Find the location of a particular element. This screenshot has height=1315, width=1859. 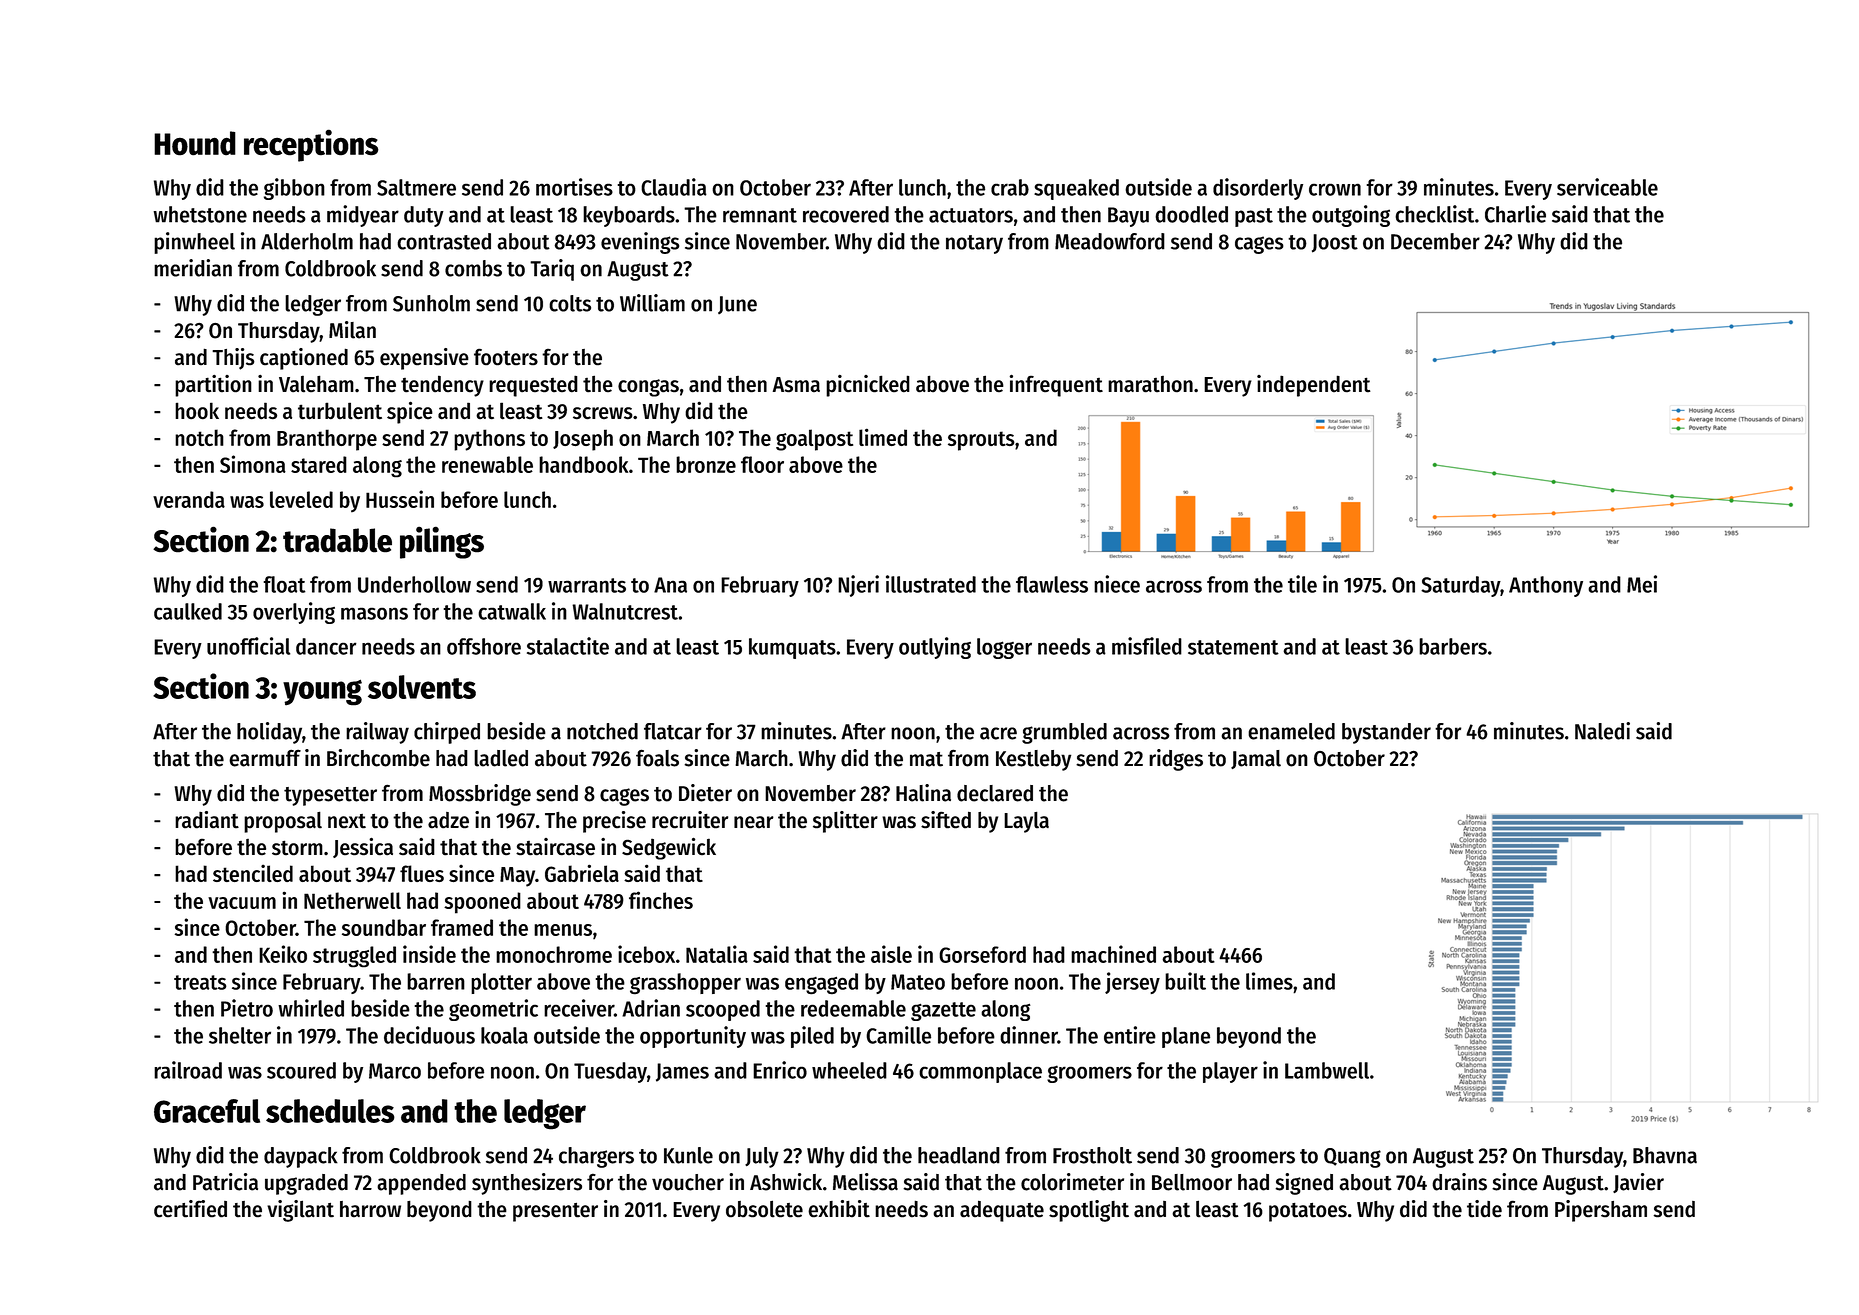

Anthony is located at coordinates (1546, 586).
